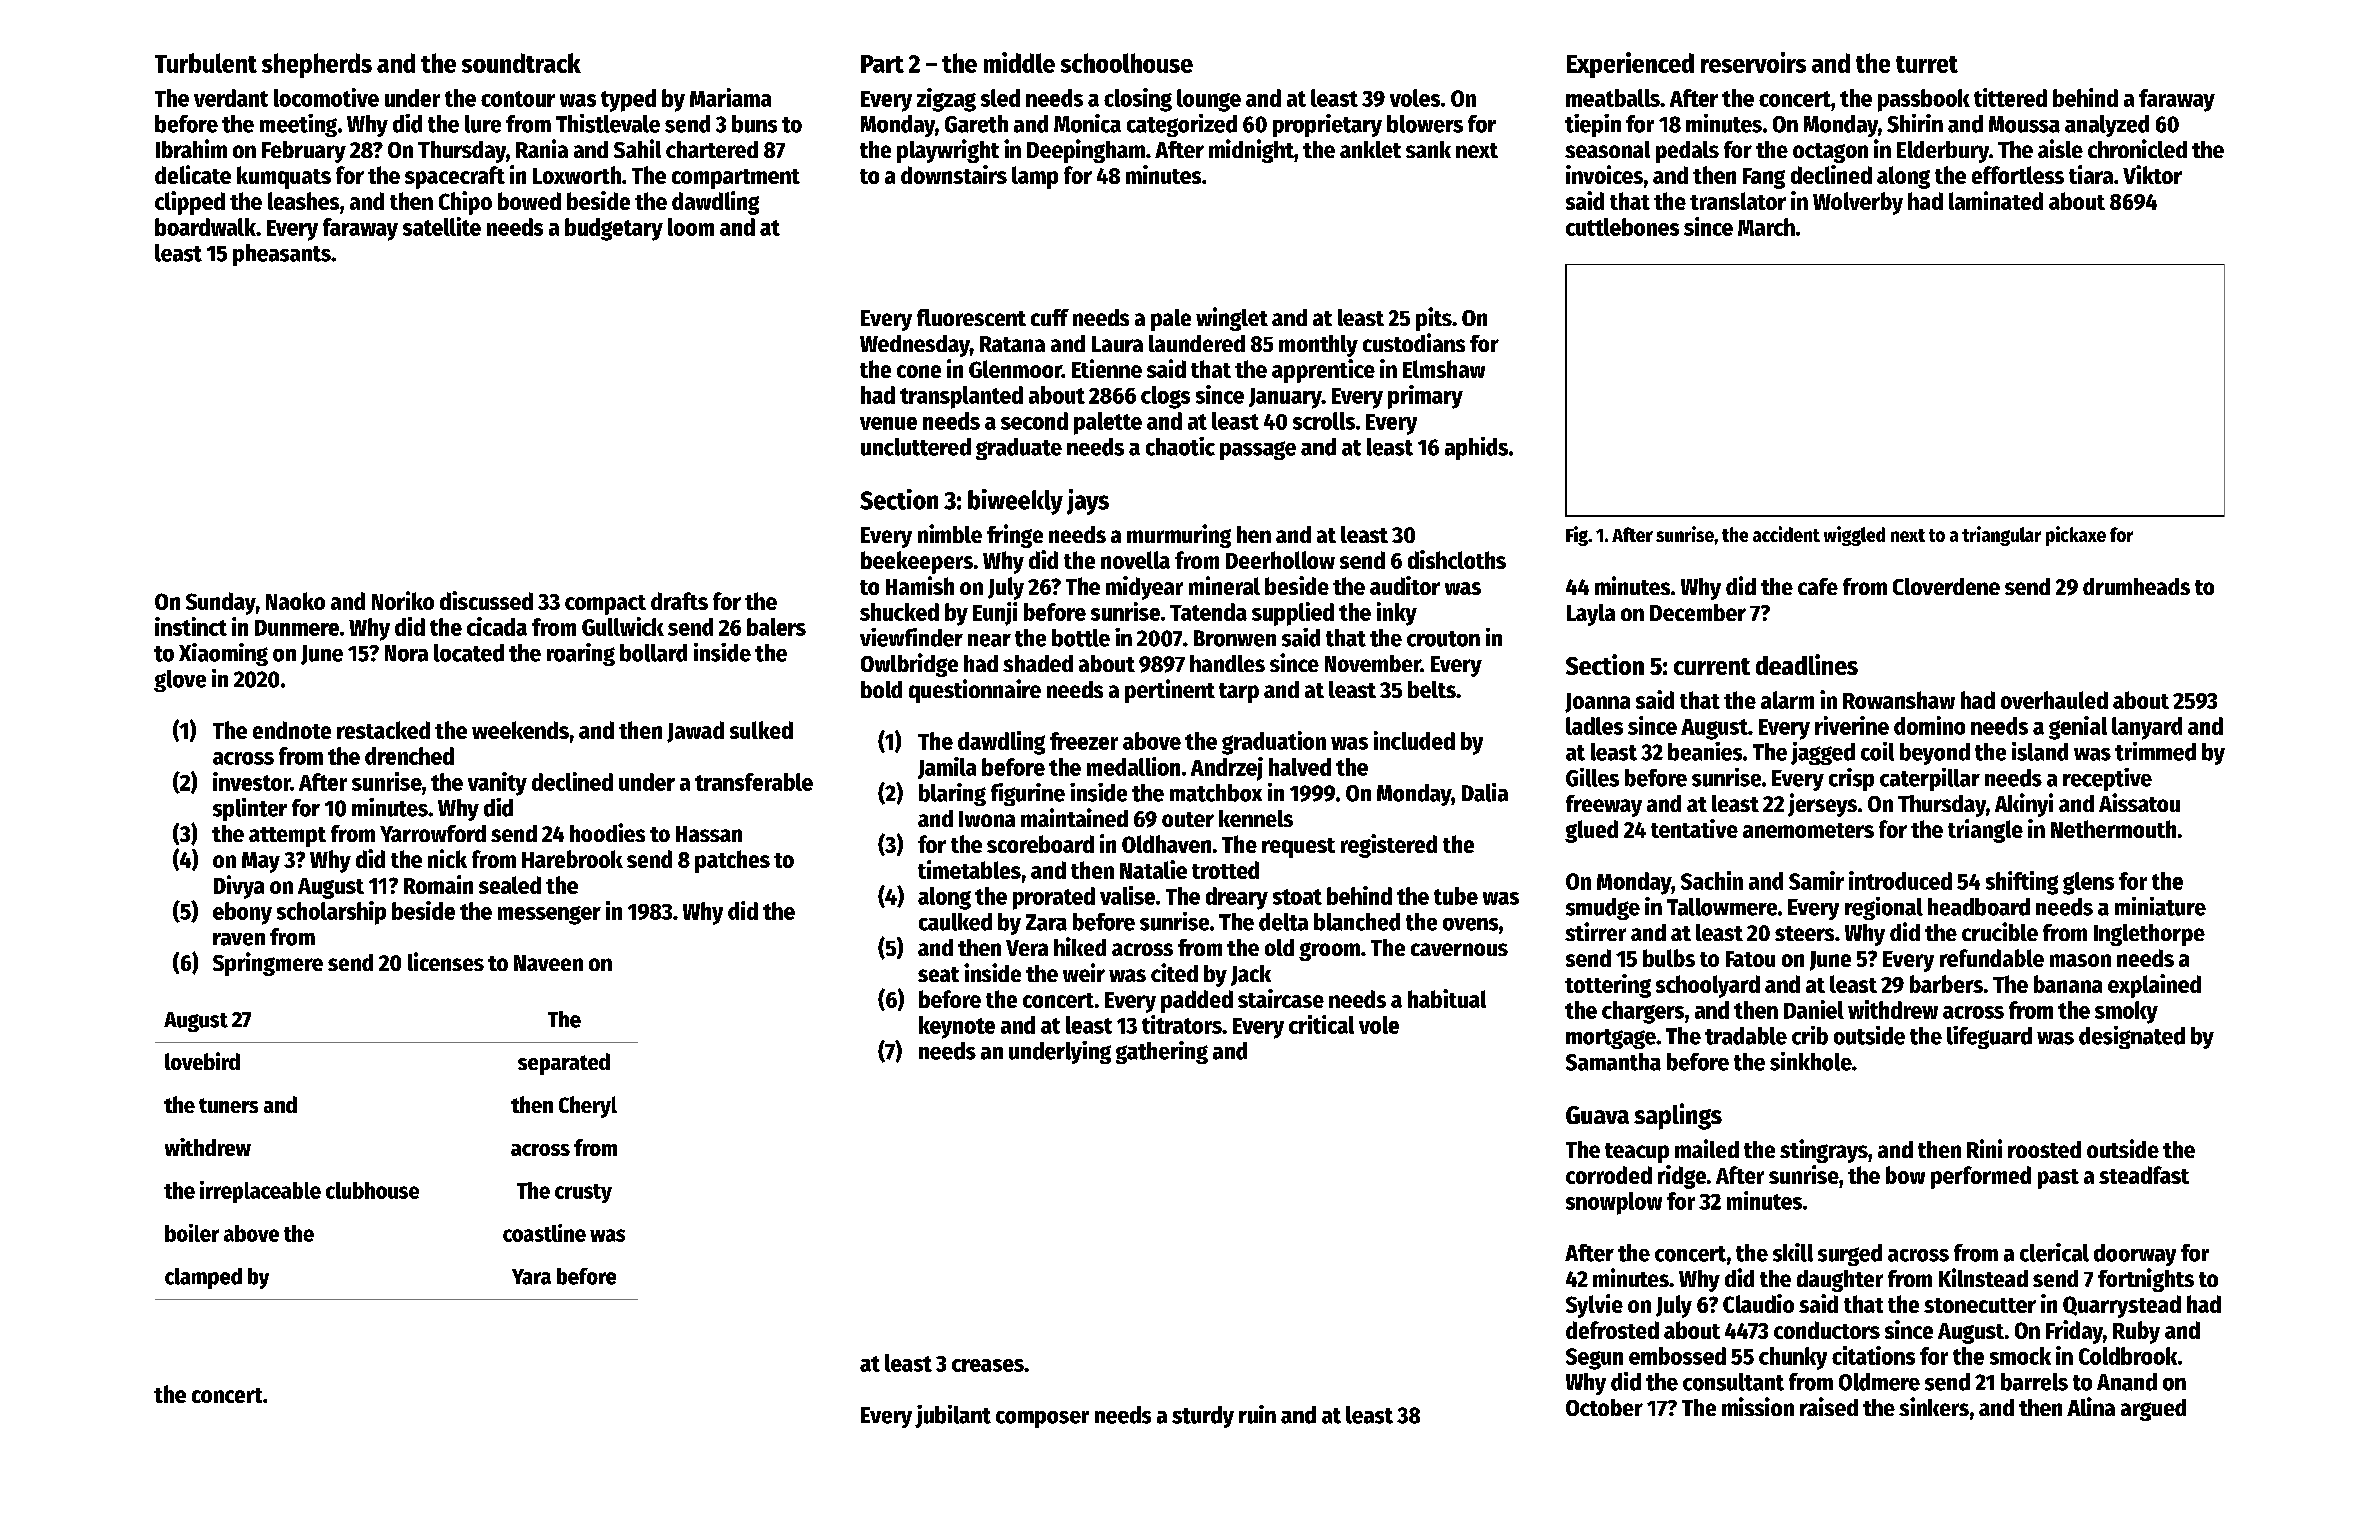 This screenshot has height=1540, width=2380. I want to click on fluorescent, so click(971, 317).
